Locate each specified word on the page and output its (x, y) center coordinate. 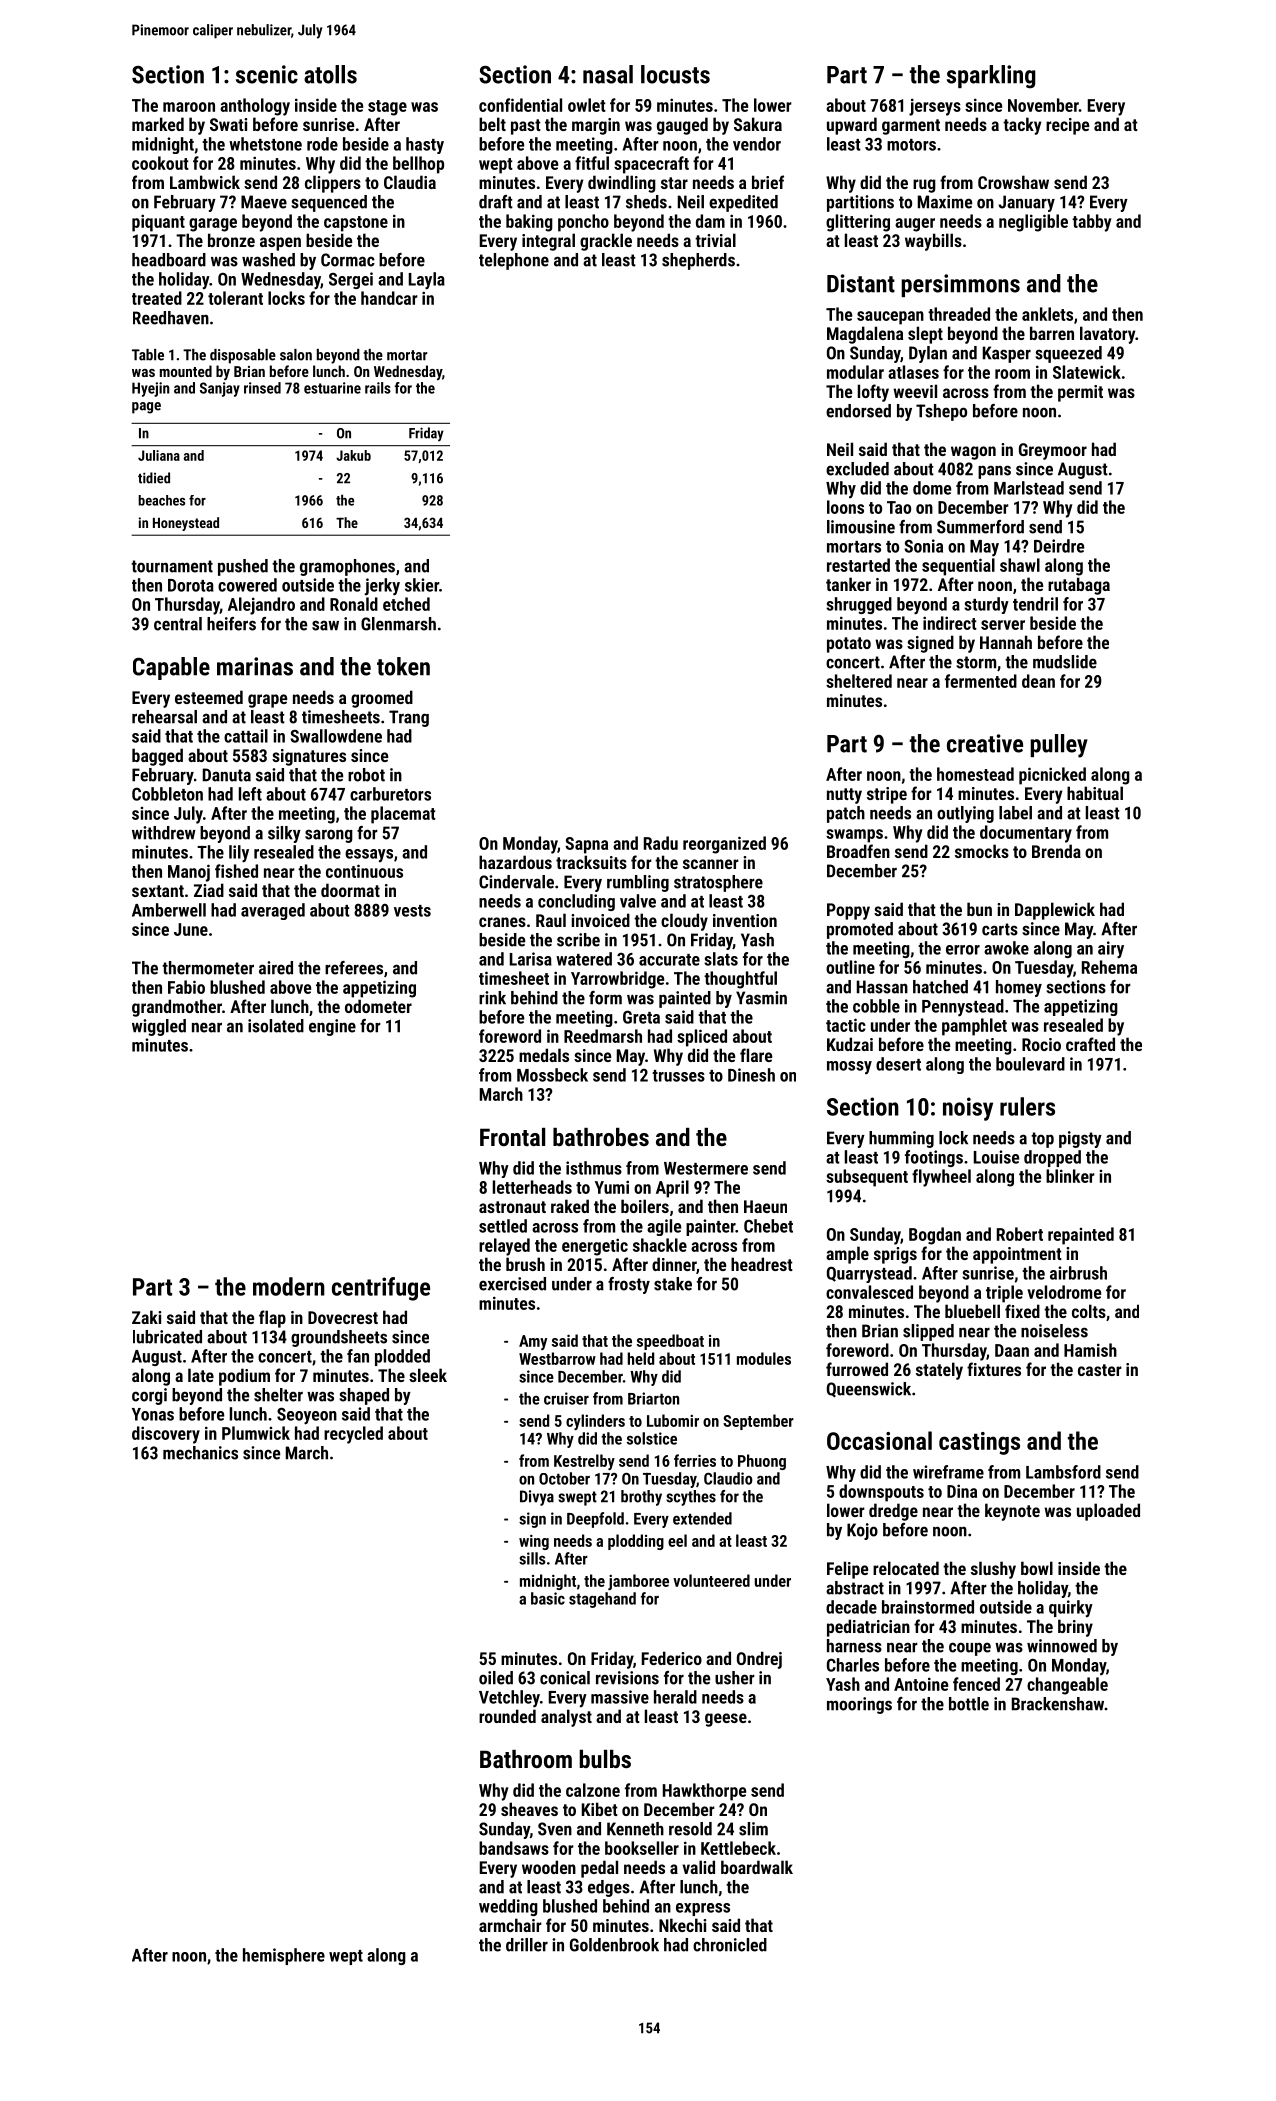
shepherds (698, 261)
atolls (330, 74)
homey (1019, 988)
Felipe (847, 1570)
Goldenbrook (614, 1945)
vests (412, 911)
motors (911, 145)
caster (1100, 1370)
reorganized (724, 845)
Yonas (153, 1414)
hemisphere (284, 1956)
